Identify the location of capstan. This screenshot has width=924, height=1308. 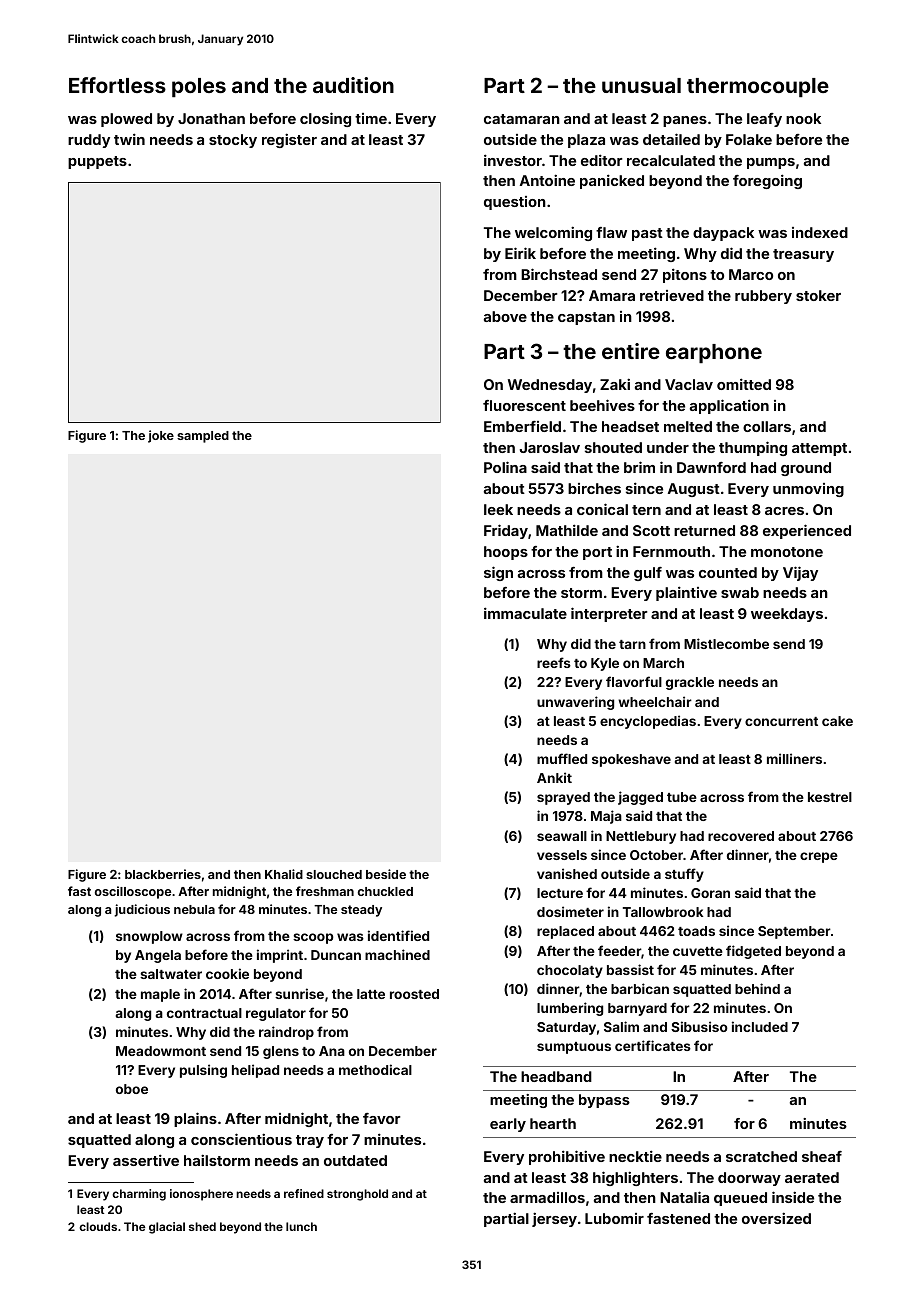
(586, 318).
